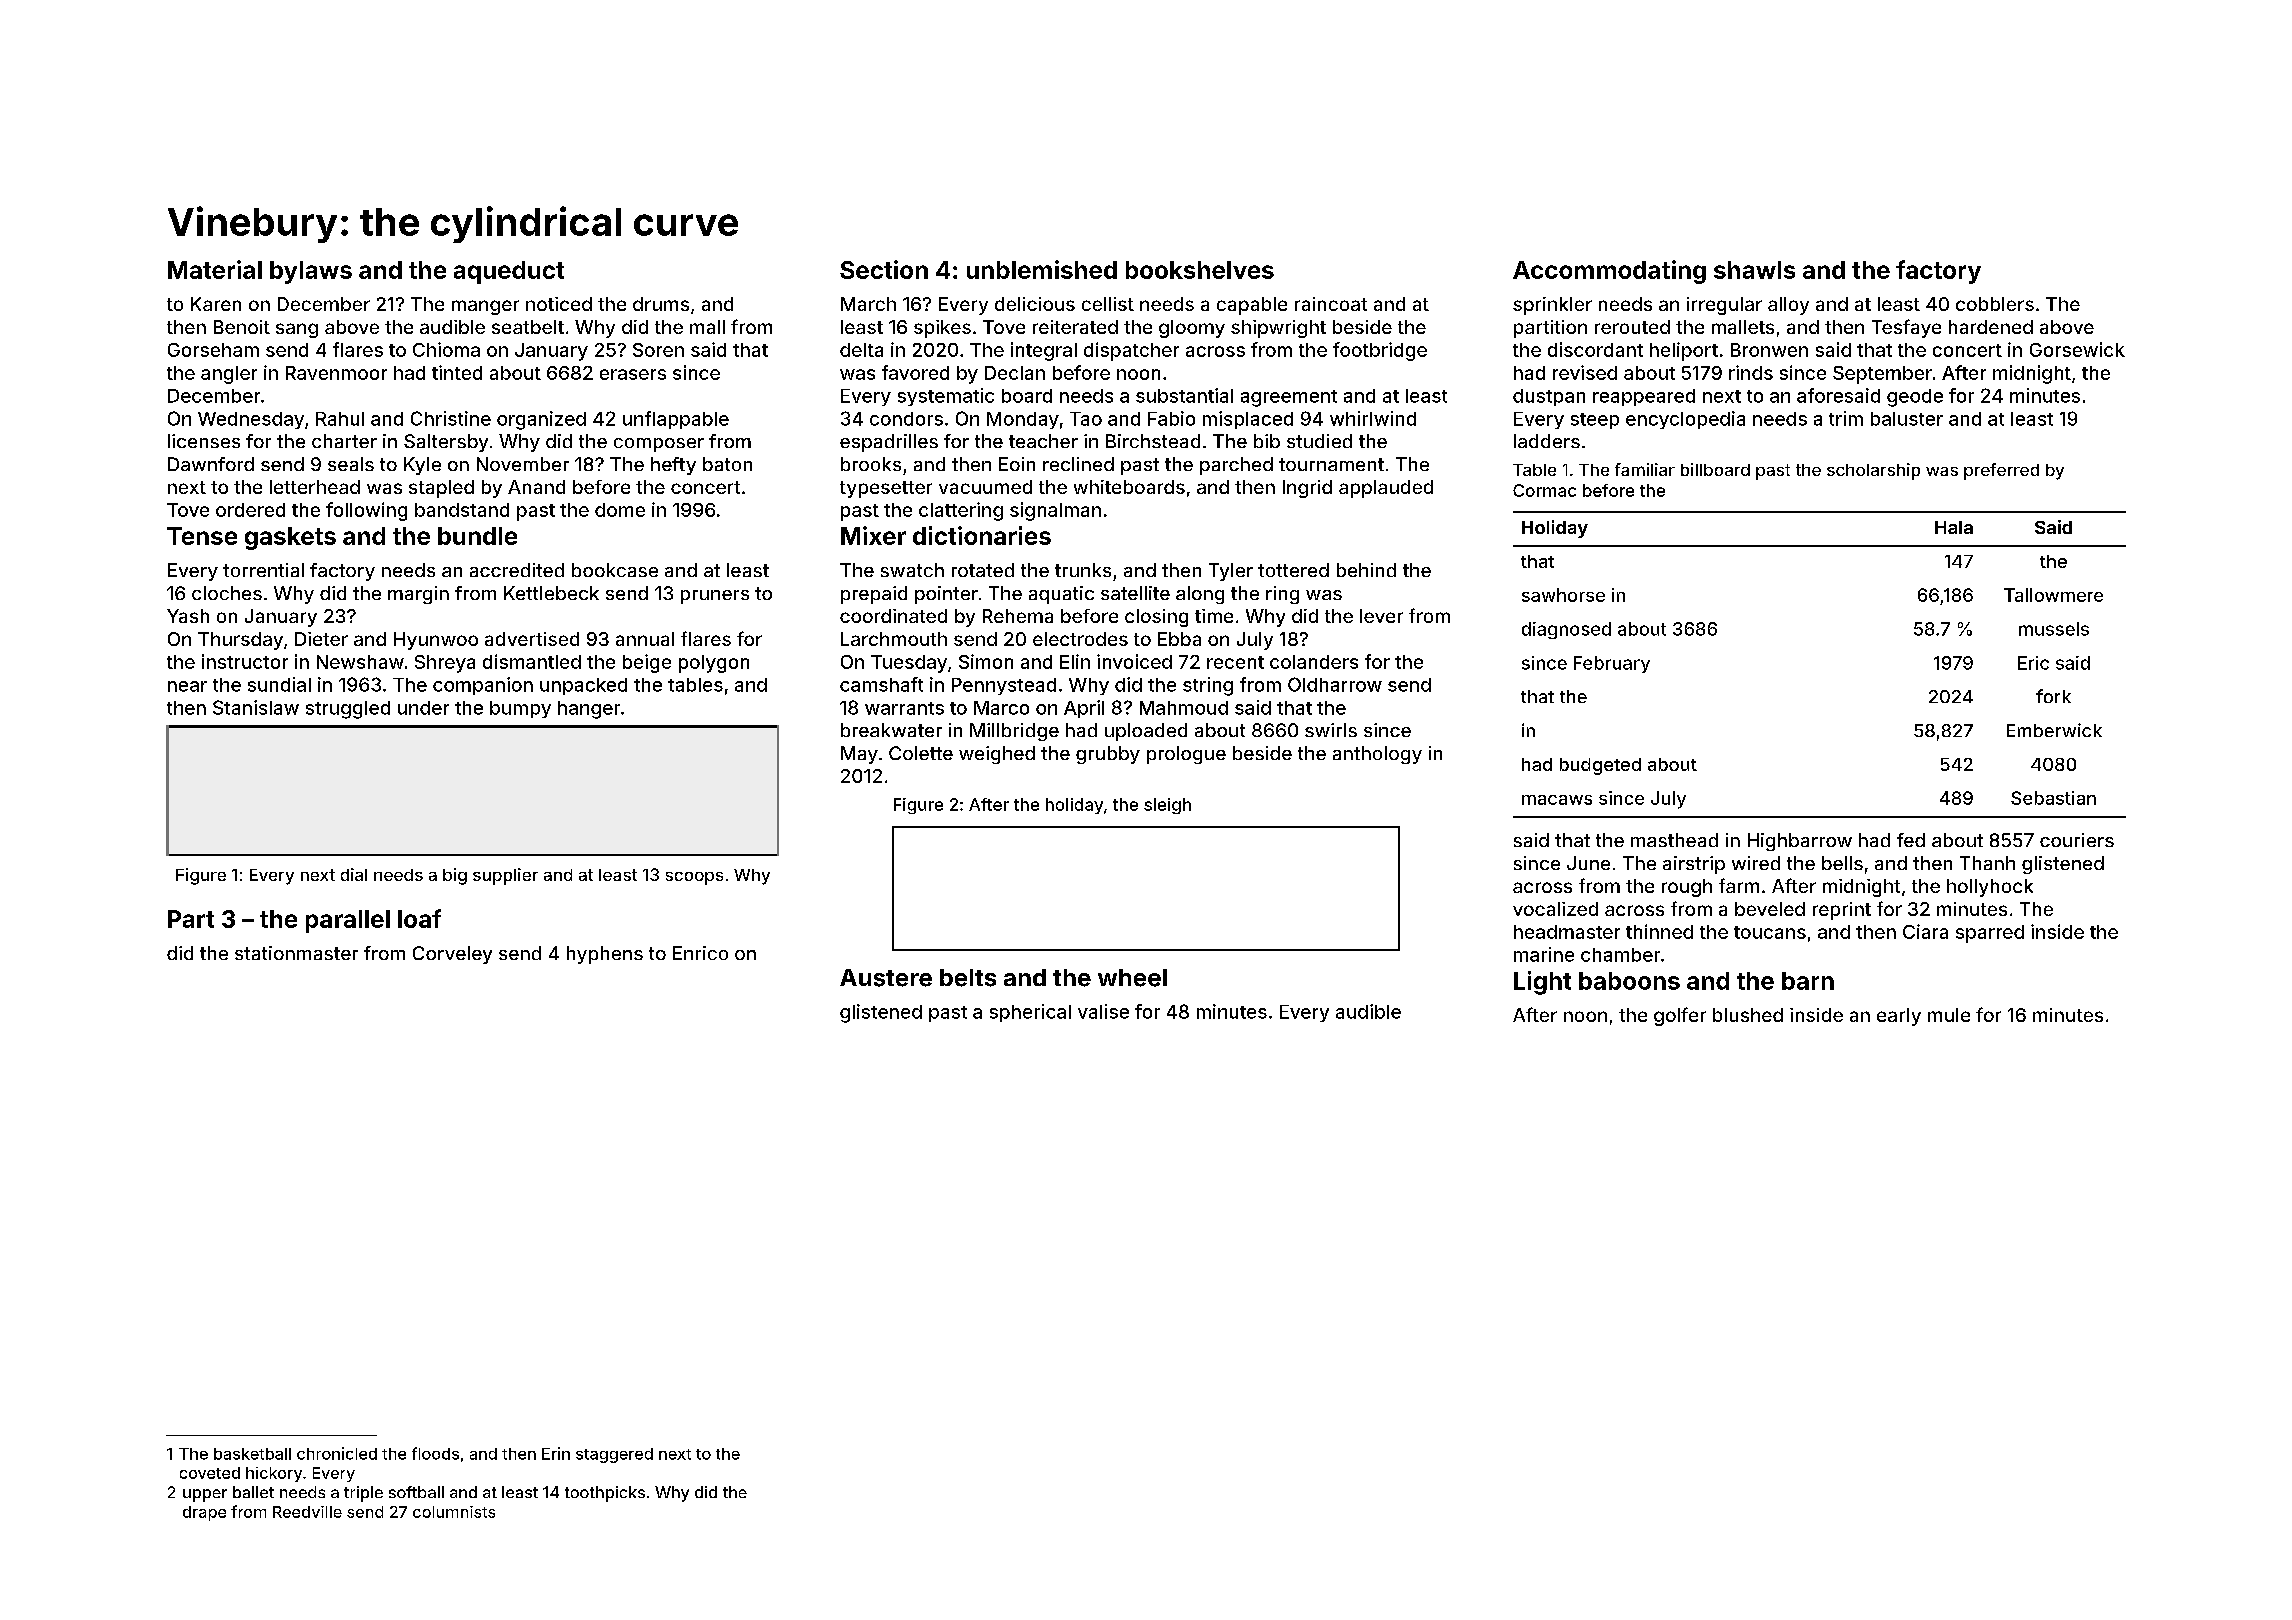 This screenshot has height=1620, width=2292. I want to click on Hala, so click(1954, 527).
